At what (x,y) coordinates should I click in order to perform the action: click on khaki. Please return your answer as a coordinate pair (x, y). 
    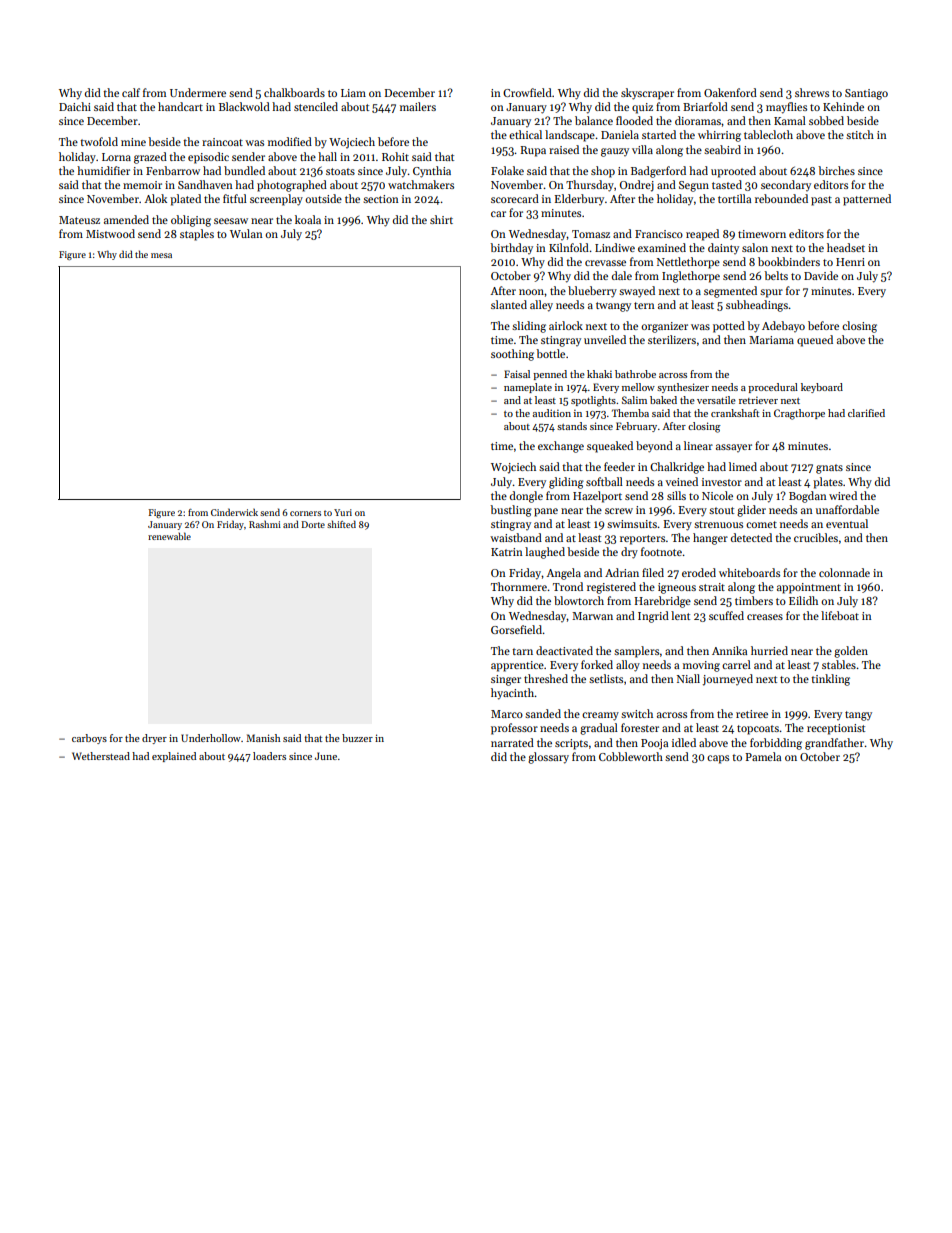
    Looking at the image, I should click on (599, 374).
